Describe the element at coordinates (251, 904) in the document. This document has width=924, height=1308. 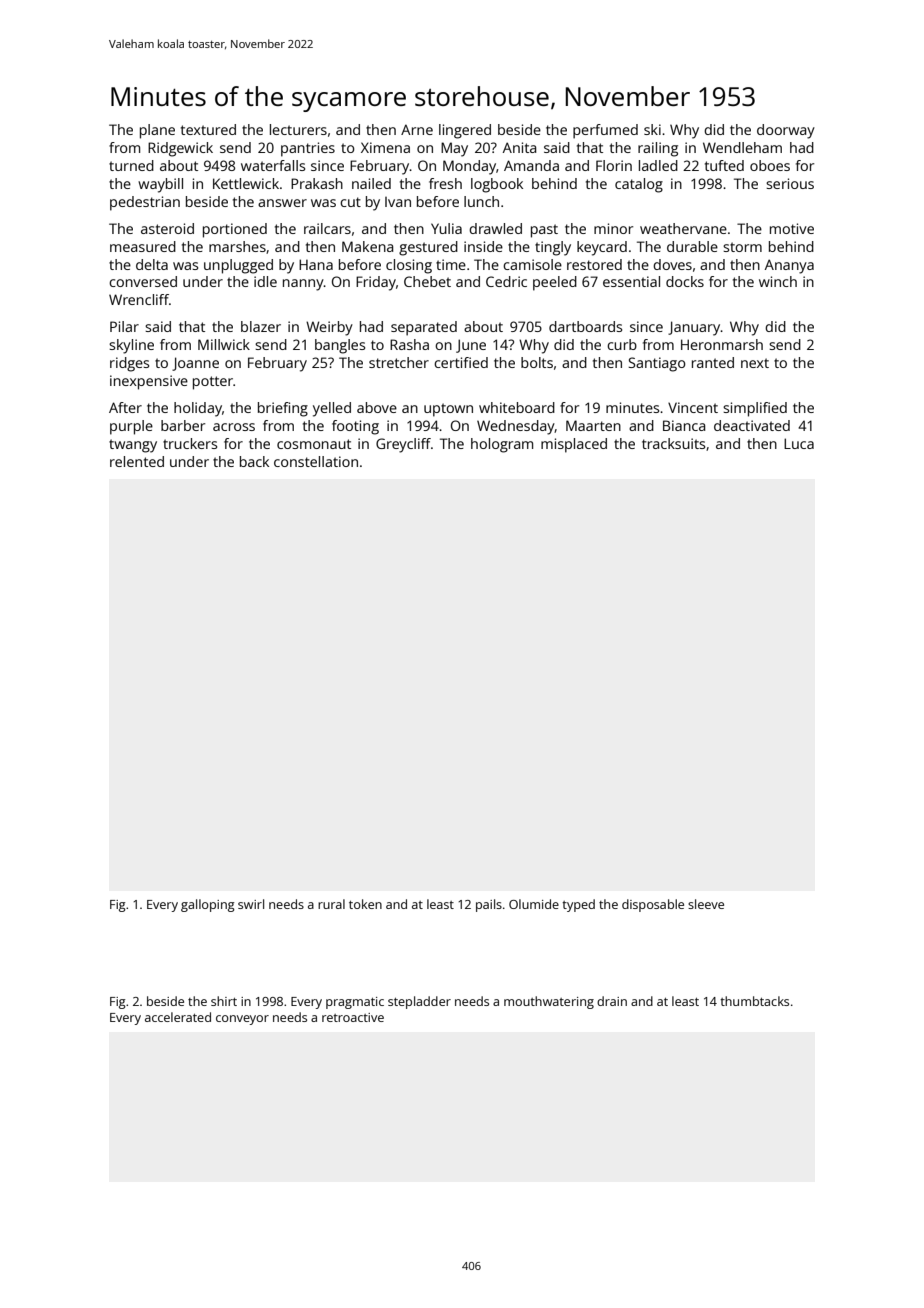
I see `swirl` at that location.
